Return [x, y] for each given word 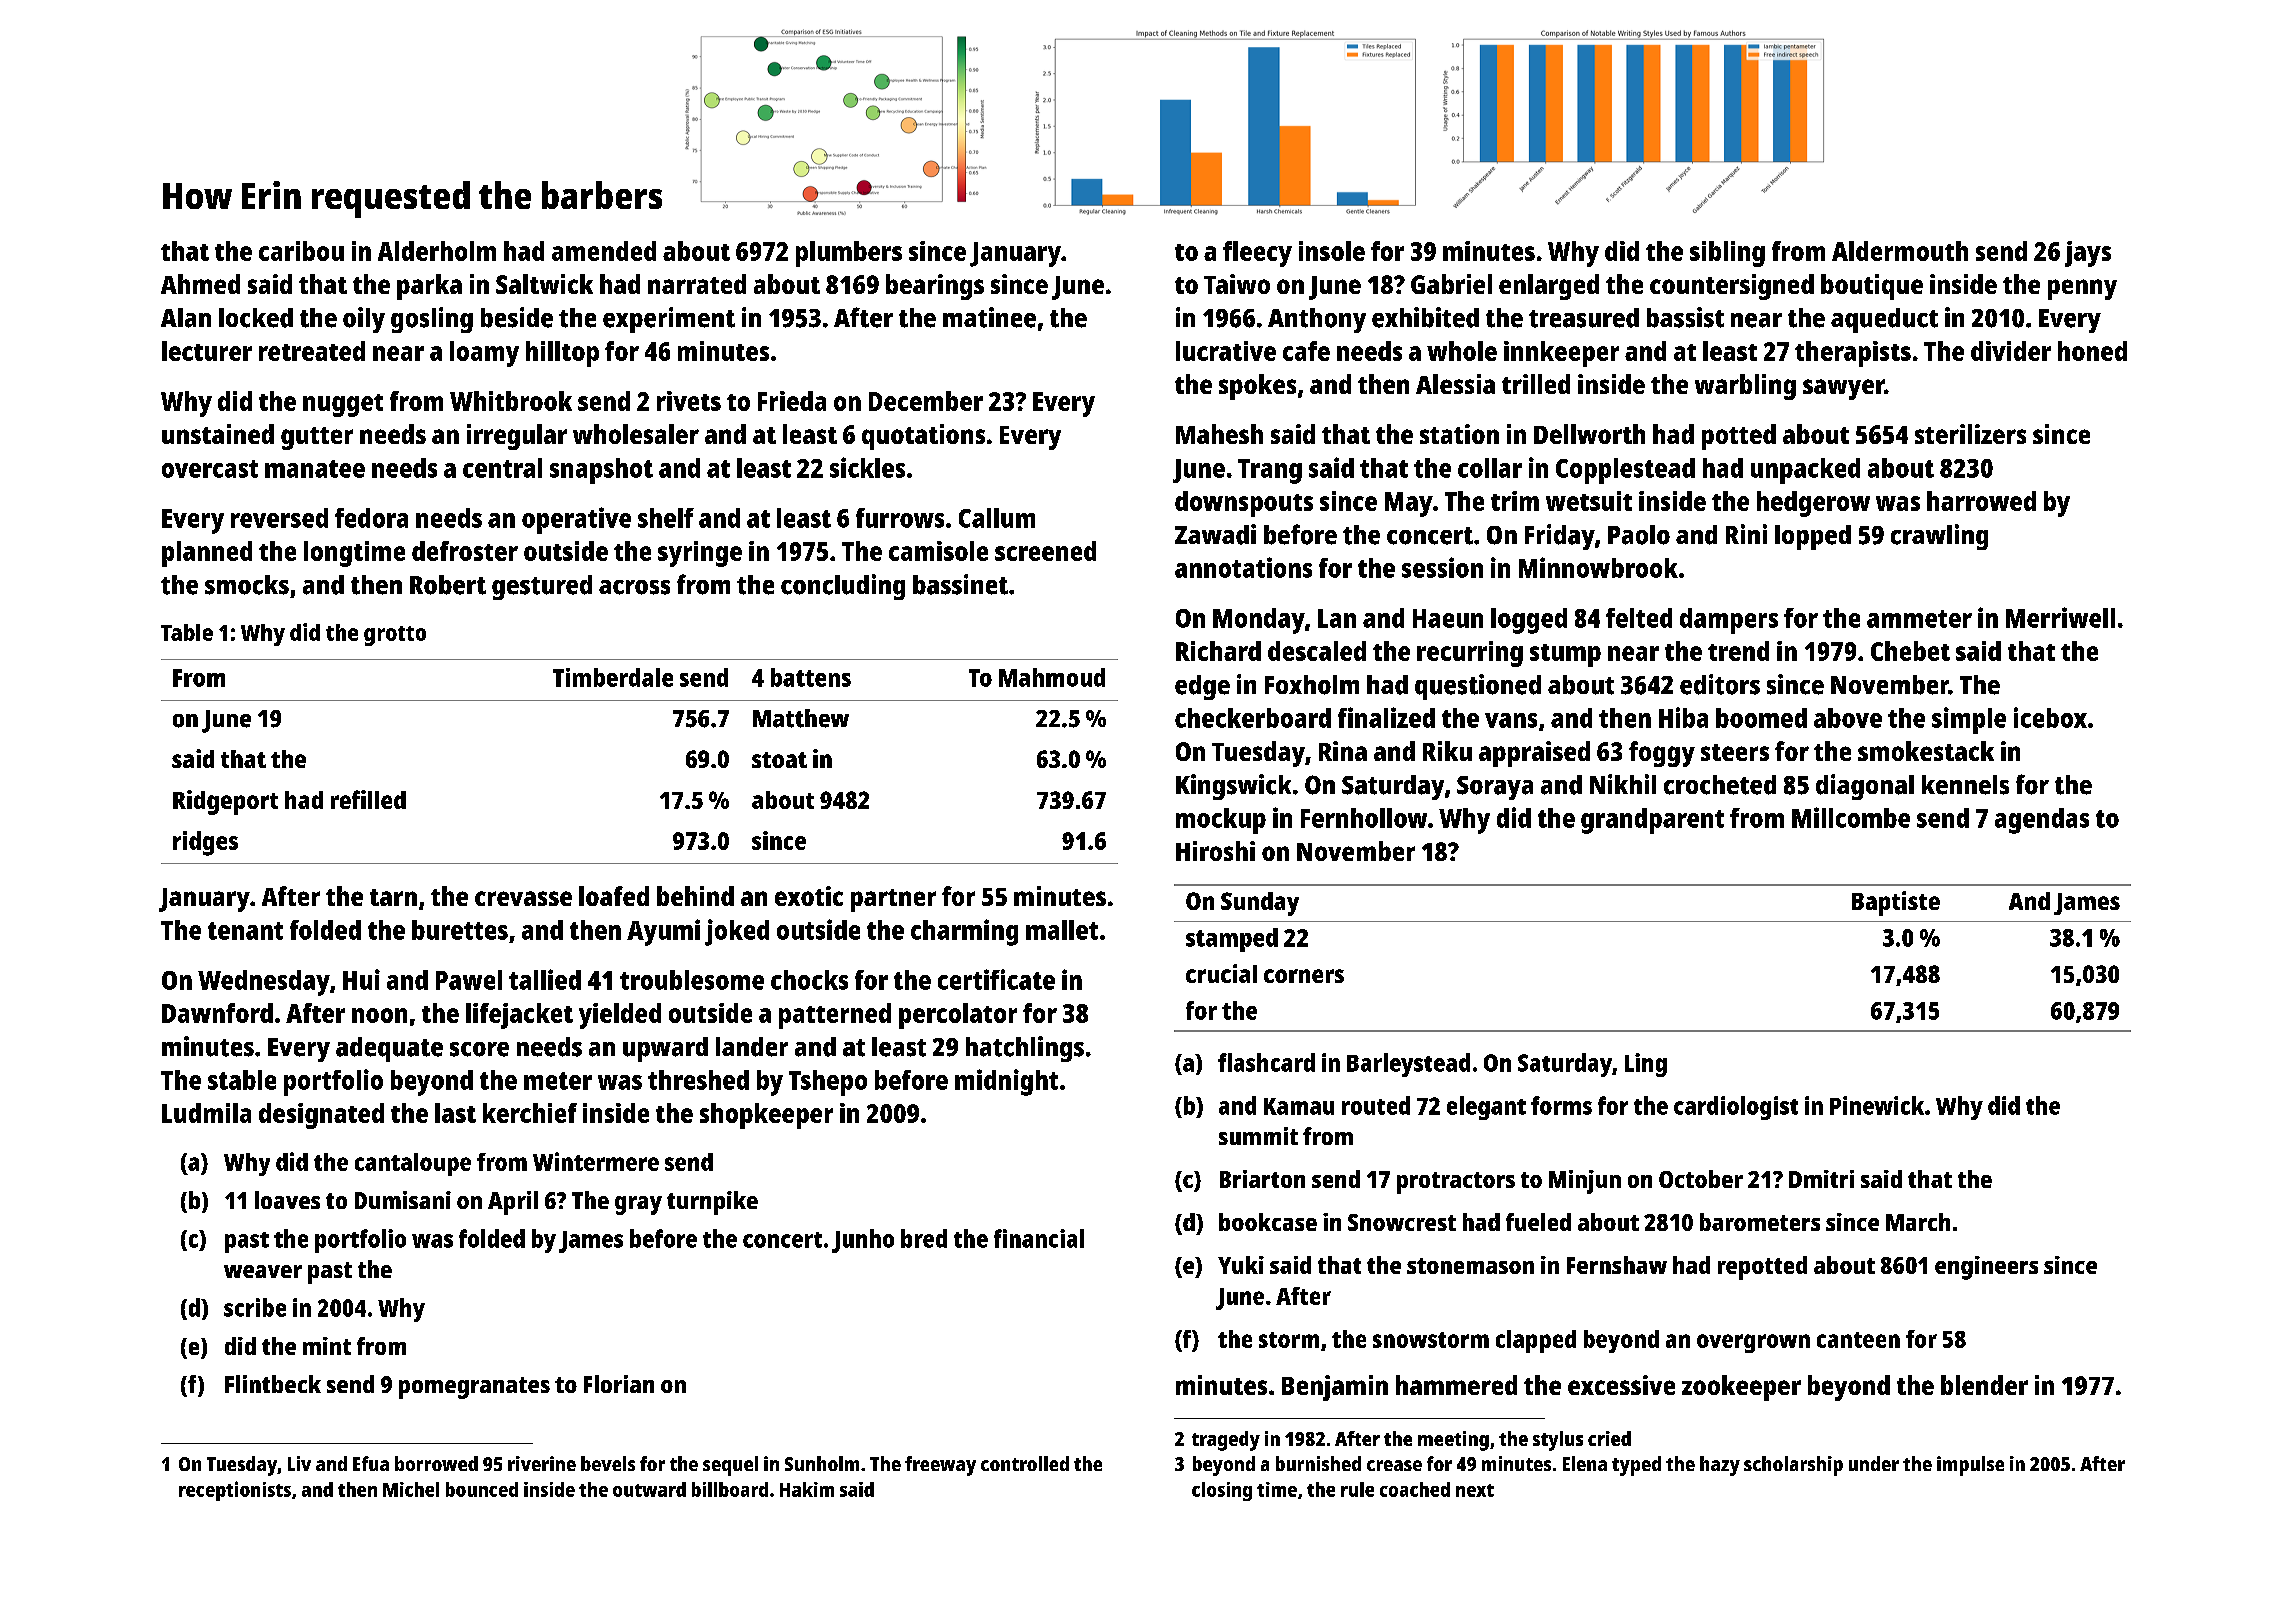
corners [1304, 976]
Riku [1447, 751]
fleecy [1257, 254]
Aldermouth [1900, 251]
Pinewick [1877, 1105]
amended [604, 251]
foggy [1662, 754]
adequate [389, 1049]
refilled [368, 799]
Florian [619, 1384]
